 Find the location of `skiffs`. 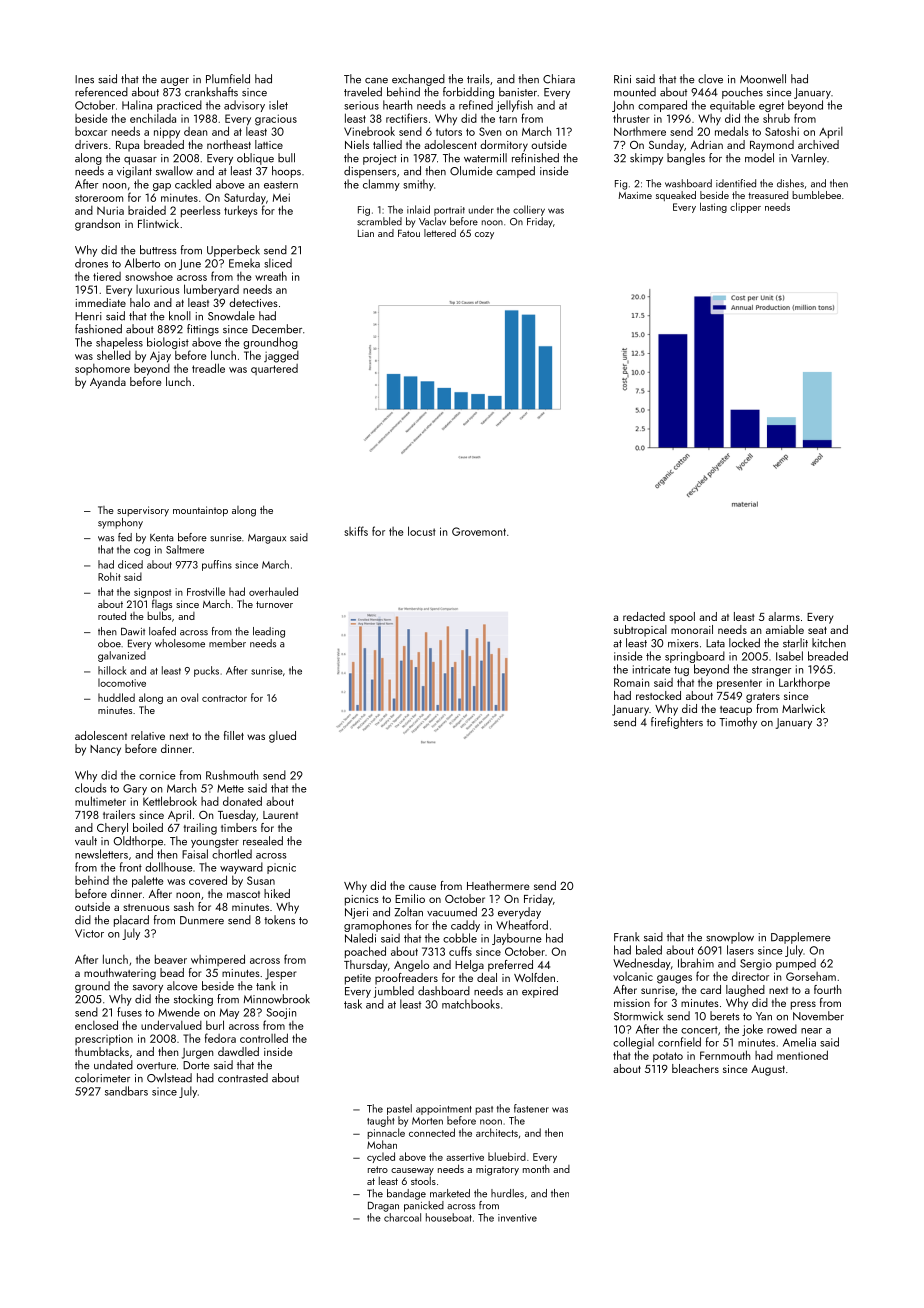

skiffs is located at coordinates (356, 531).
